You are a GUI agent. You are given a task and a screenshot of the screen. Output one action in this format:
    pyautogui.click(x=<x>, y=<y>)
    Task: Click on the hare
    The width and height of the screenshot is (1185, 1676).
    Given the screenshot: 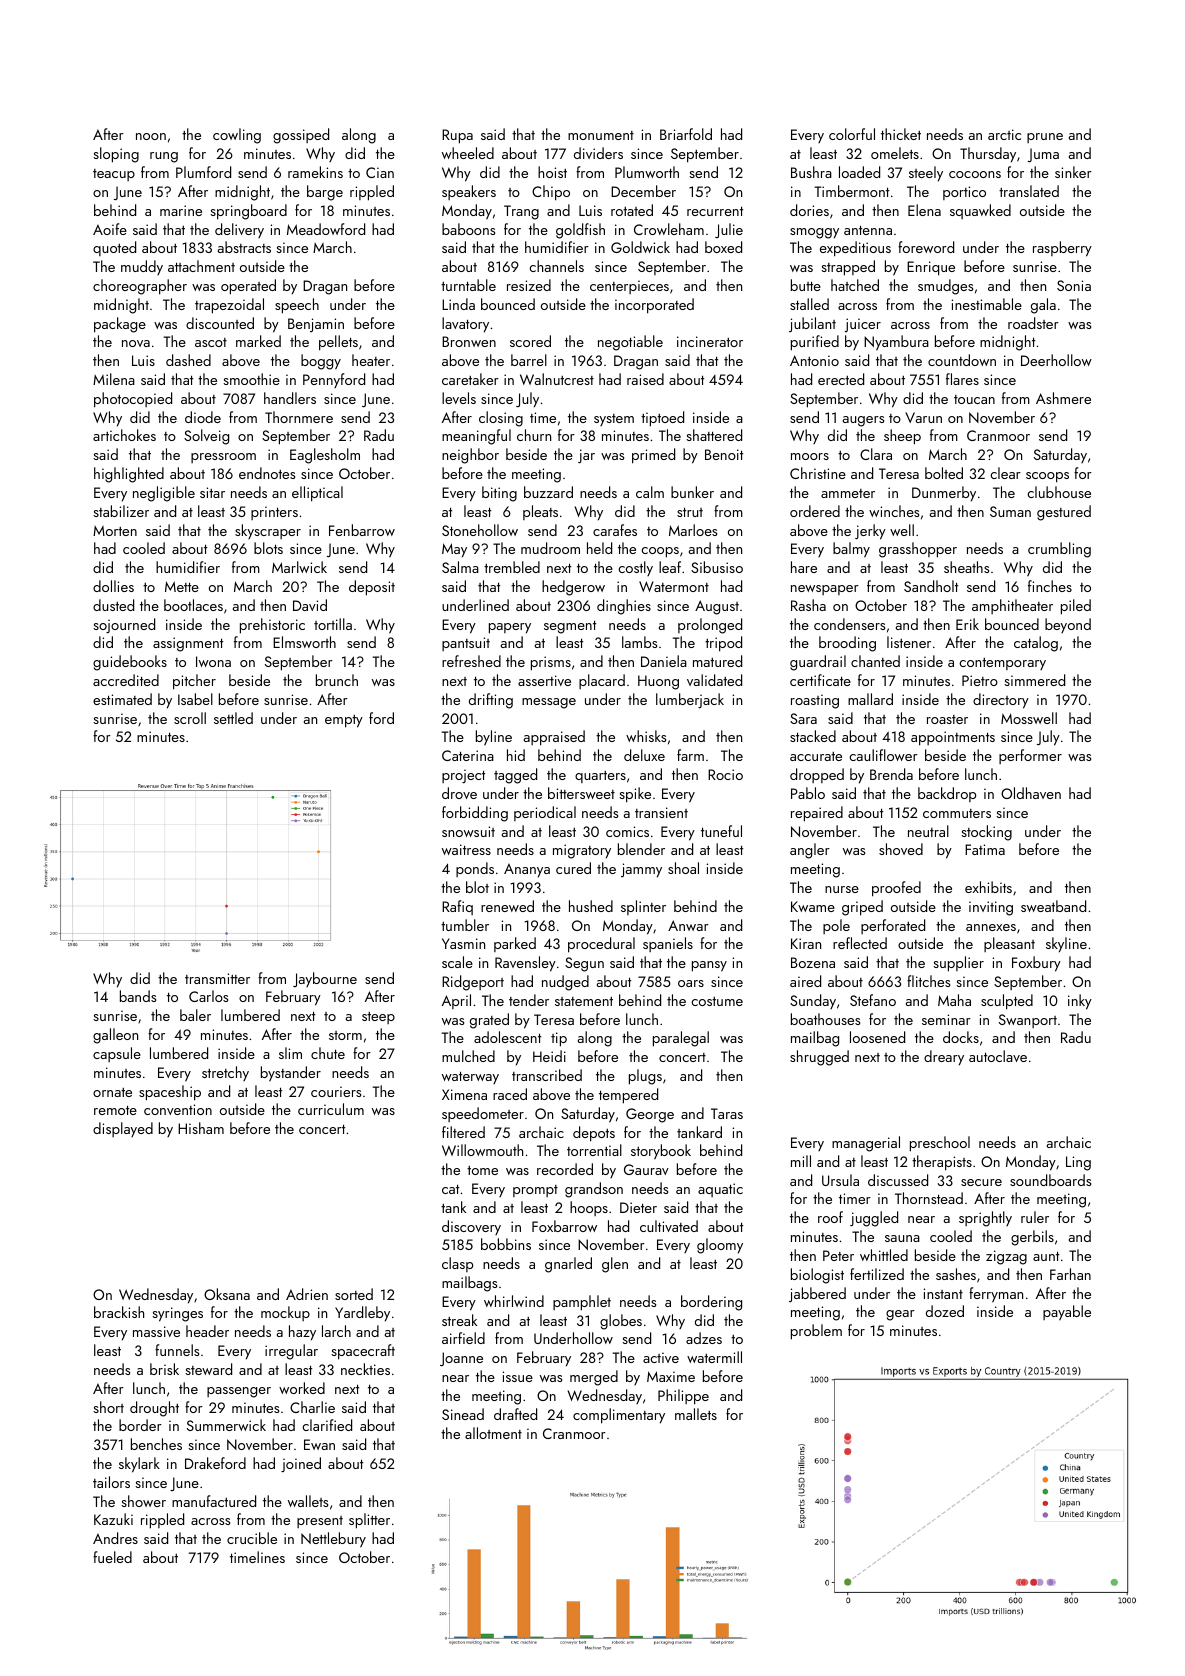 What is the action you would take?
    pyautogui.click(x=804, y=567)
